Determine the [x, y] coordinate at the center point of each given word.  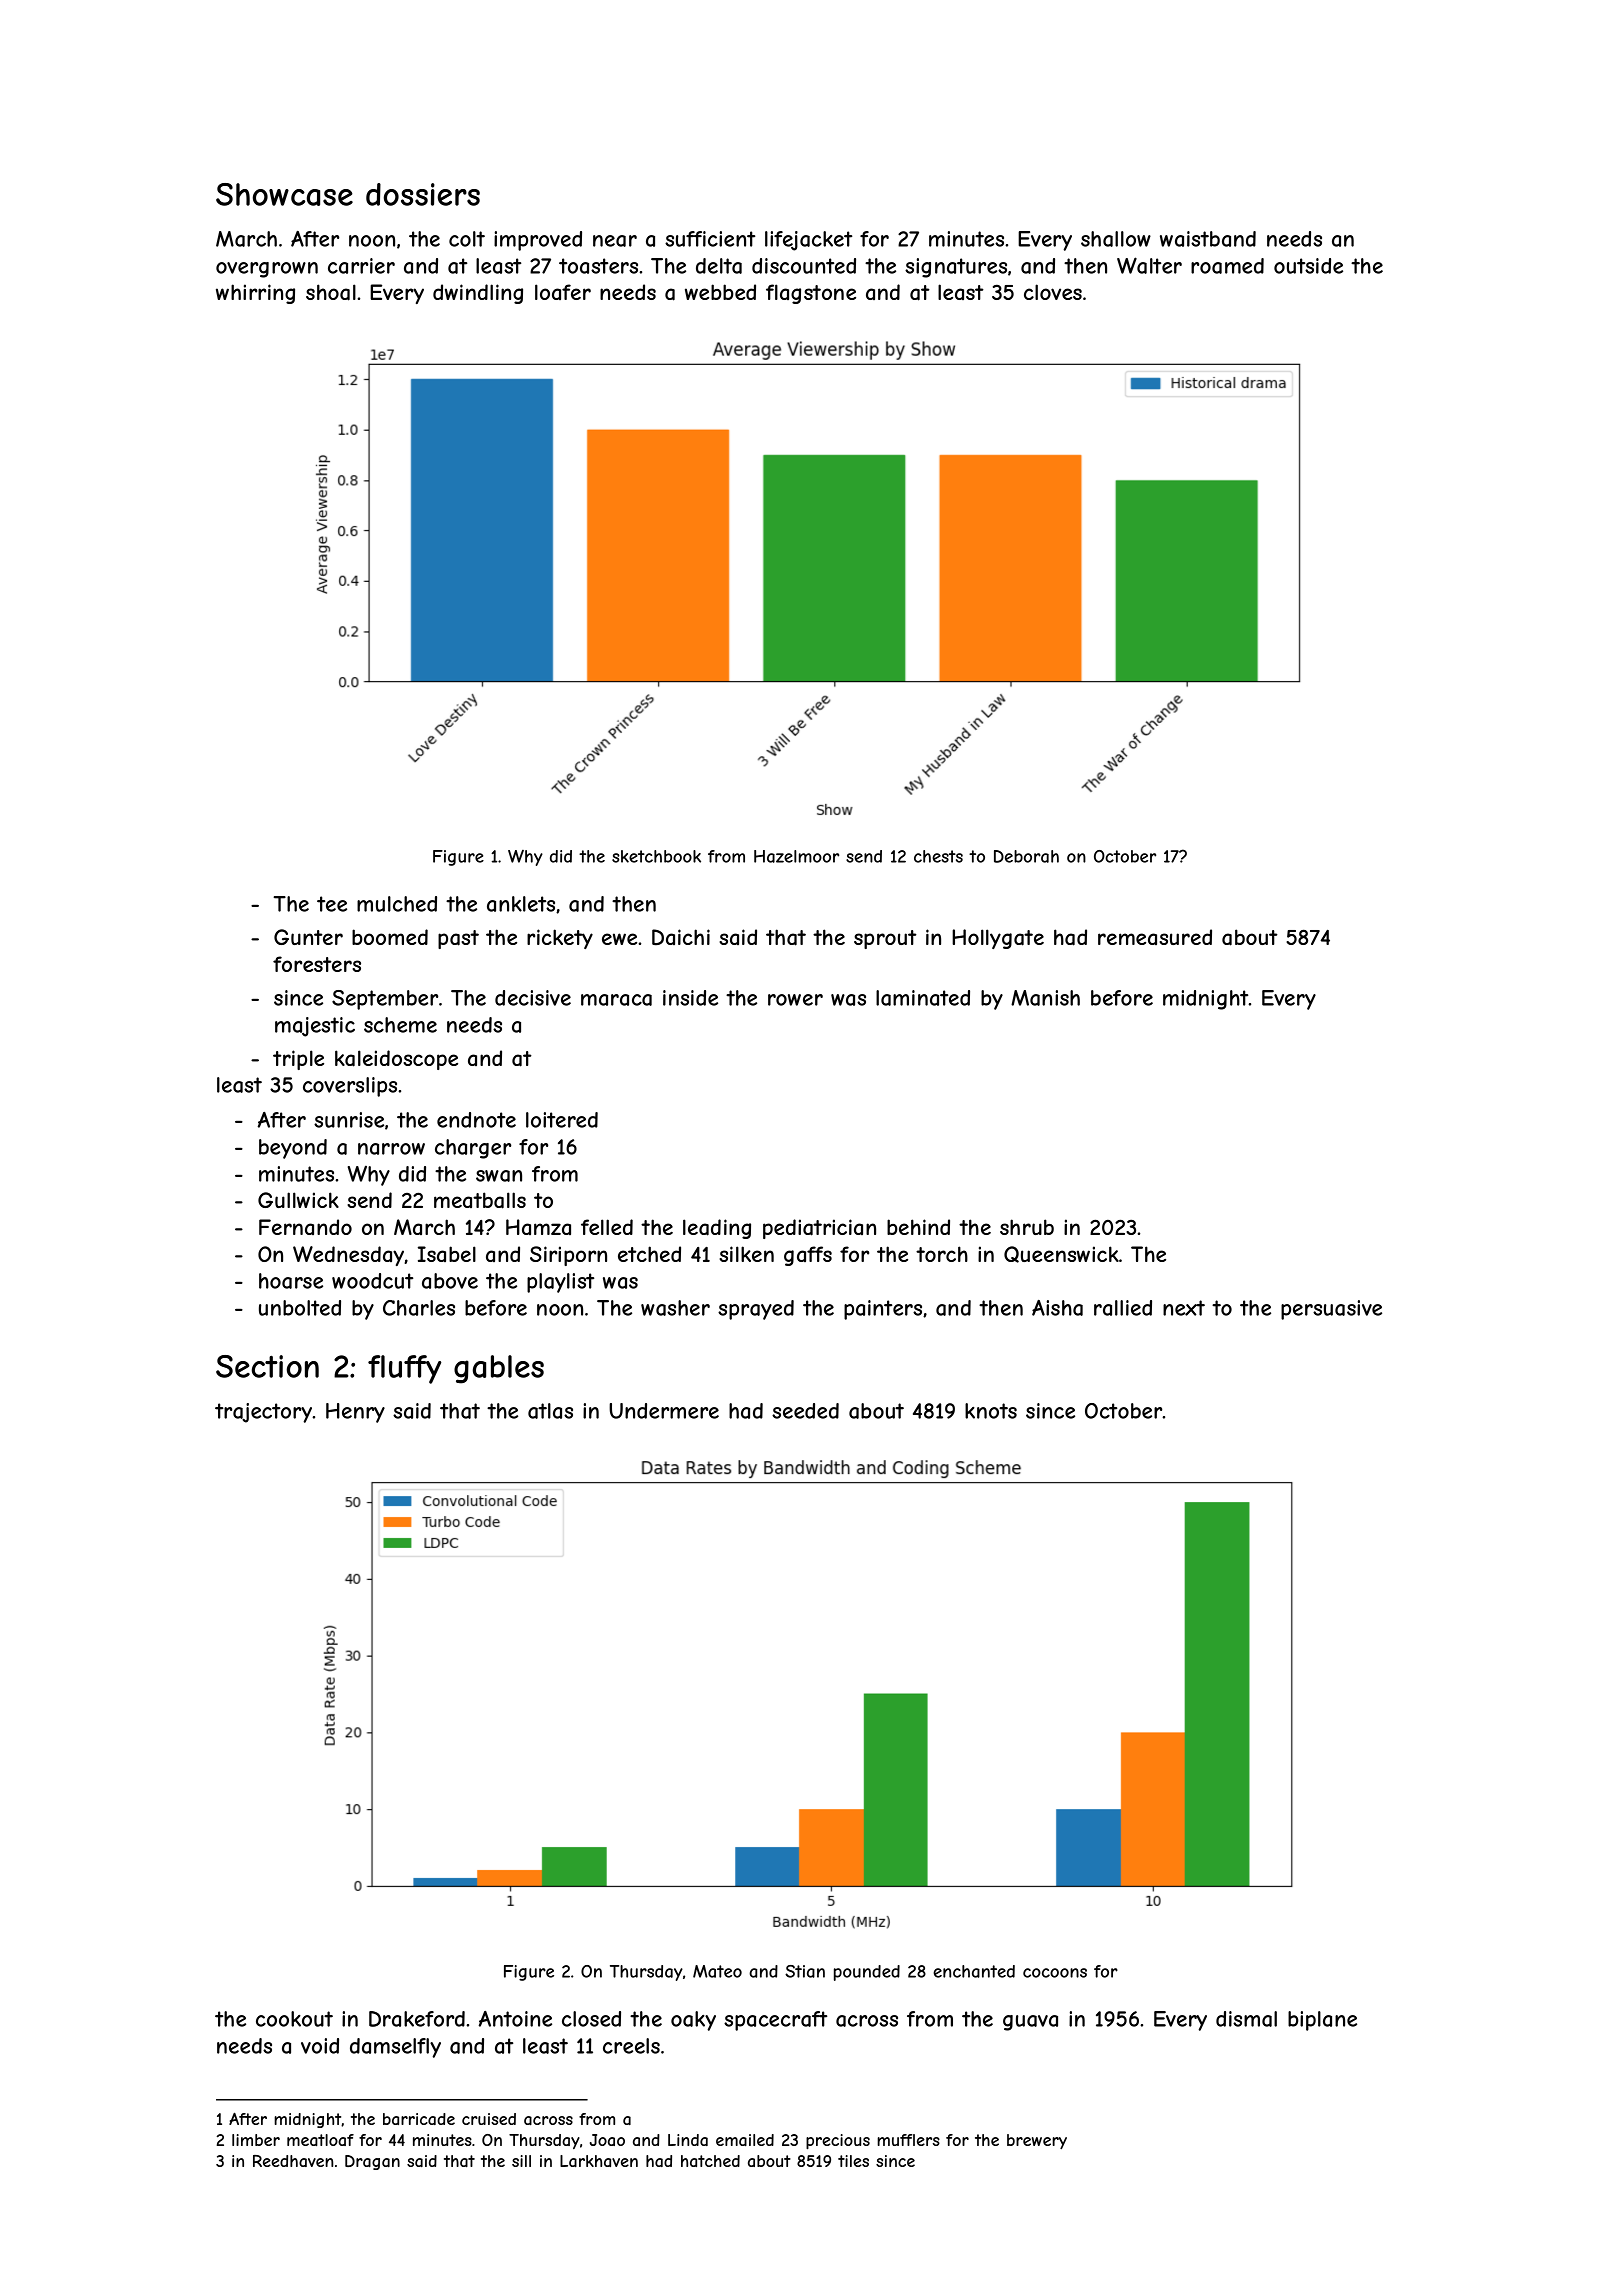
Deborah [1026, 856]
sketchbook [656, 856]
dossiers [423, 194]
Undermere [664, 1411]
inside [690, 998]
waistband [1208, 239]
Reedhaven [293, 2161]
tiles [853, 2161]
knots [991, 1411]
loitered [562, 1120]
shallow [1116, 239]
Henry [355, 1413]
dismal [1246, 2019]
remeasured [1155, 937]
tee [332, 904]
